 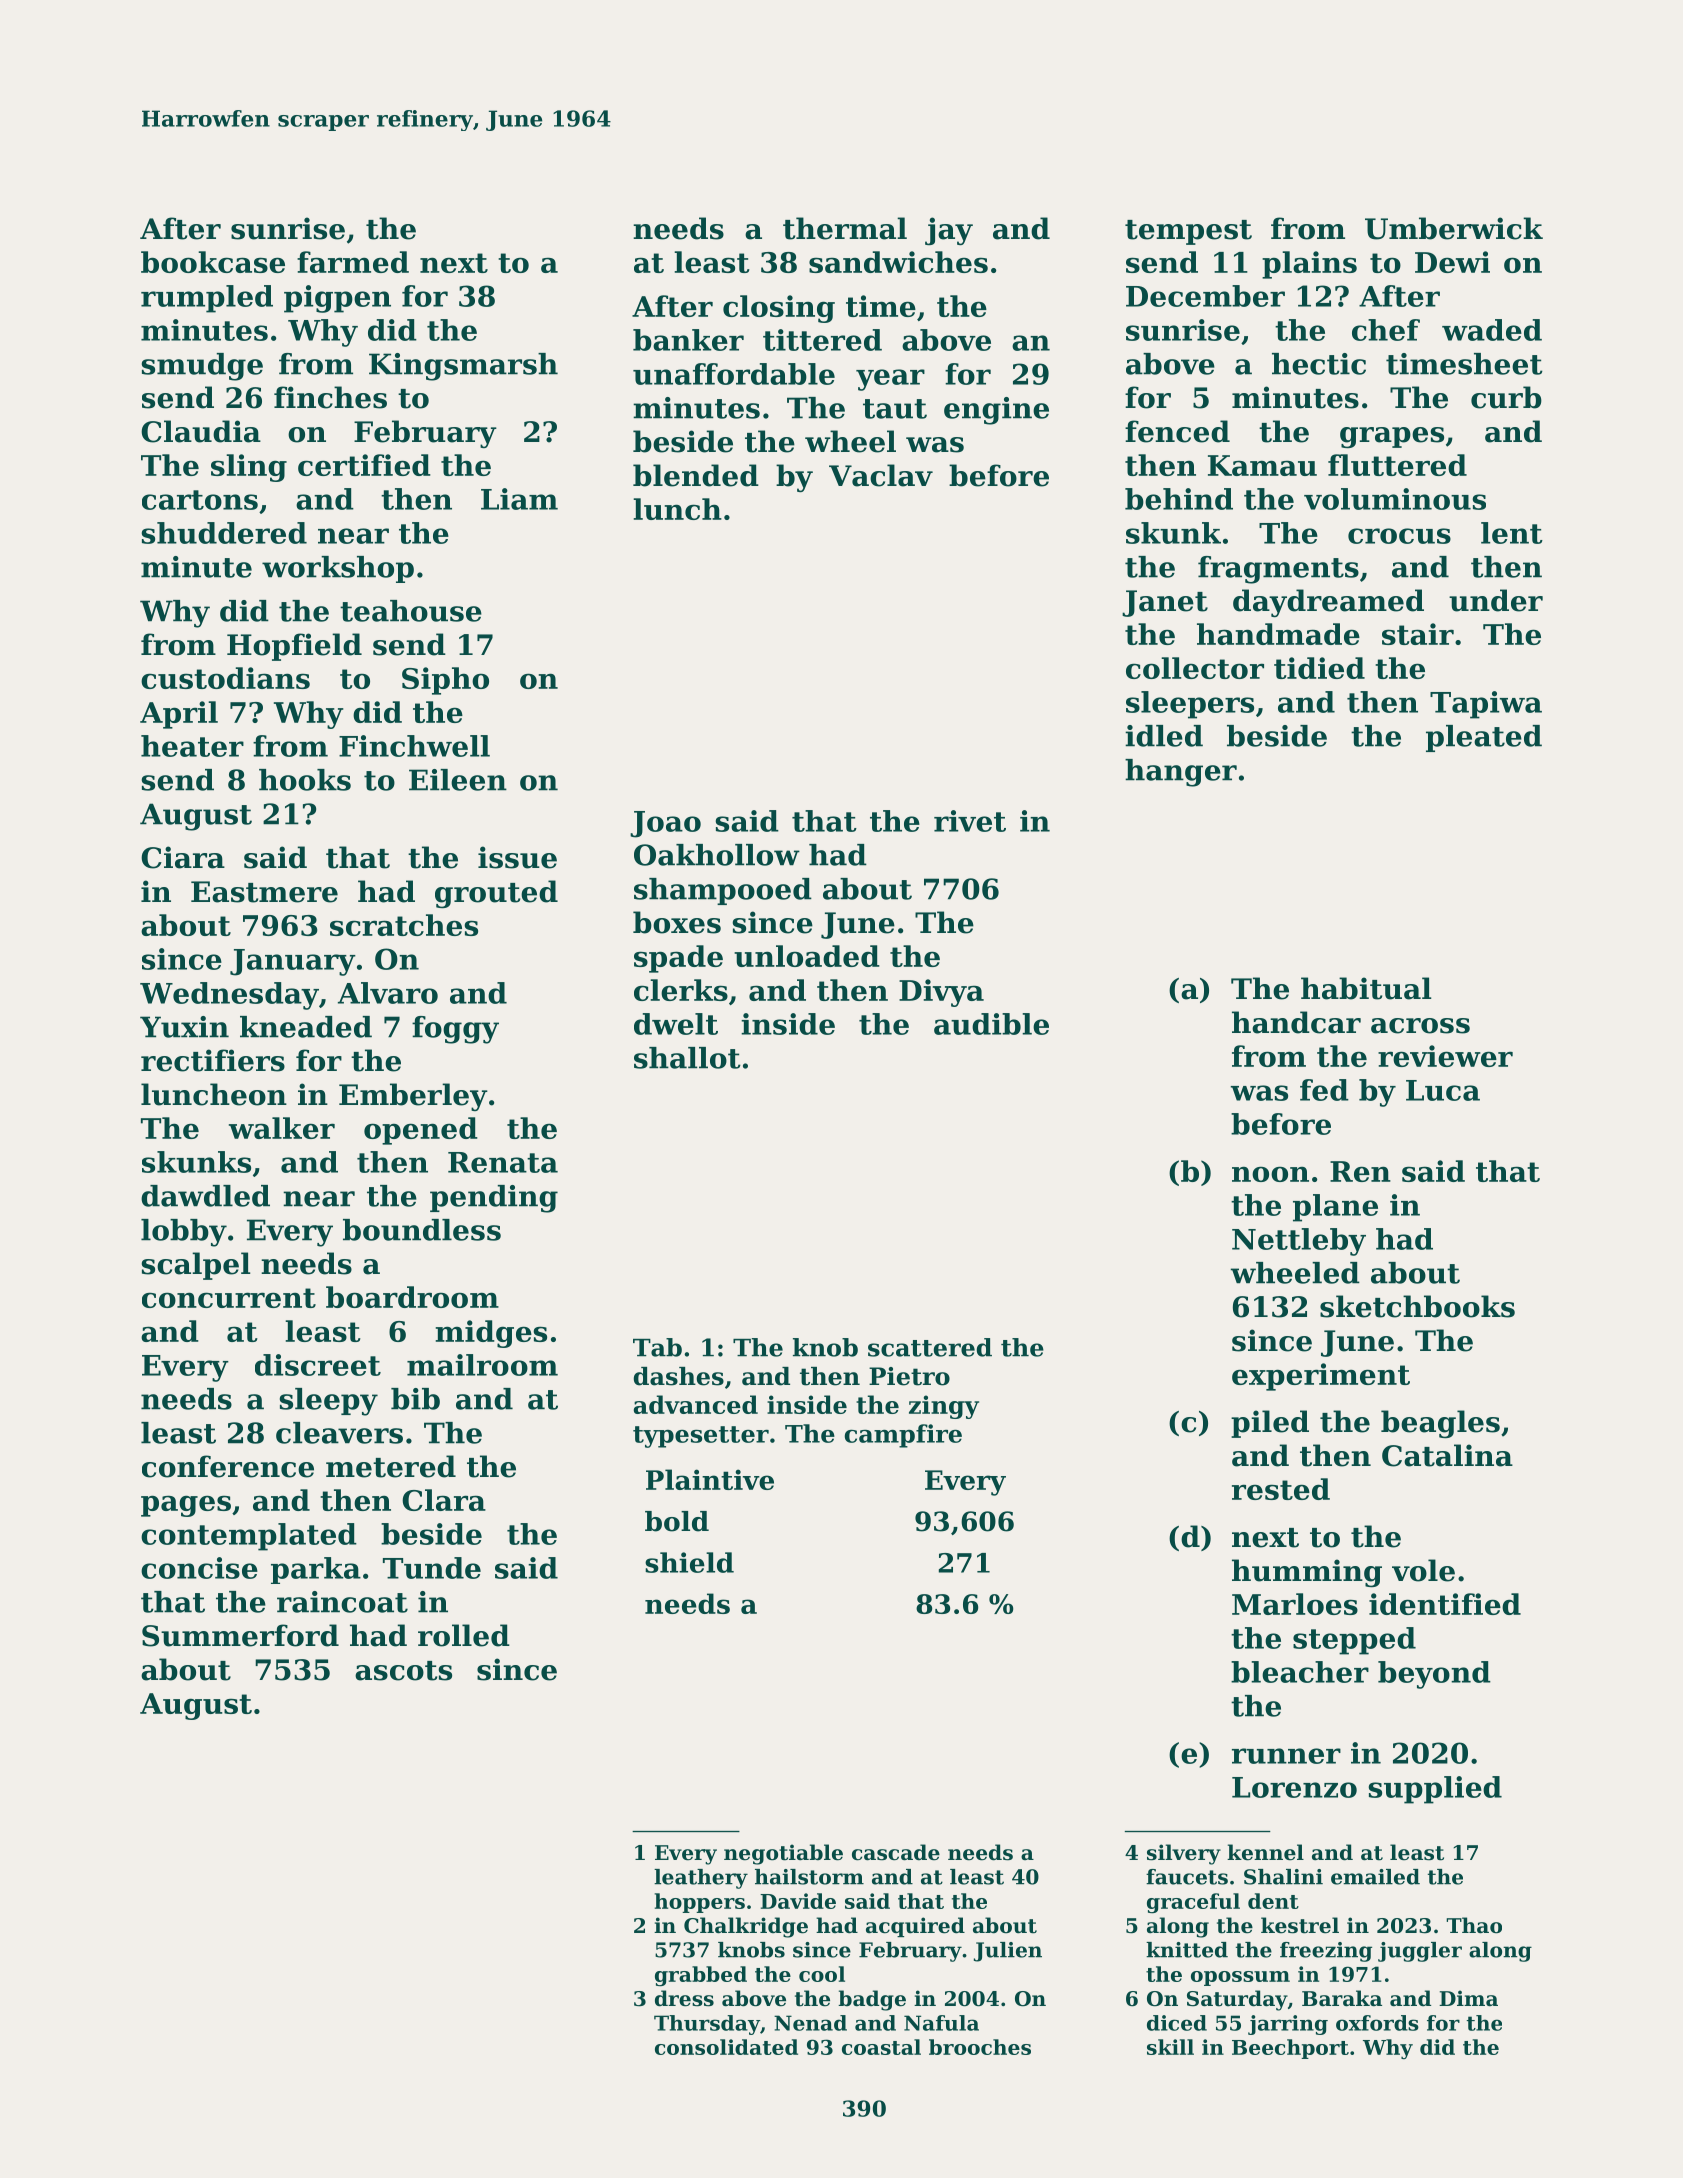 I want to click on farmed, so click(x=353, y=262).
